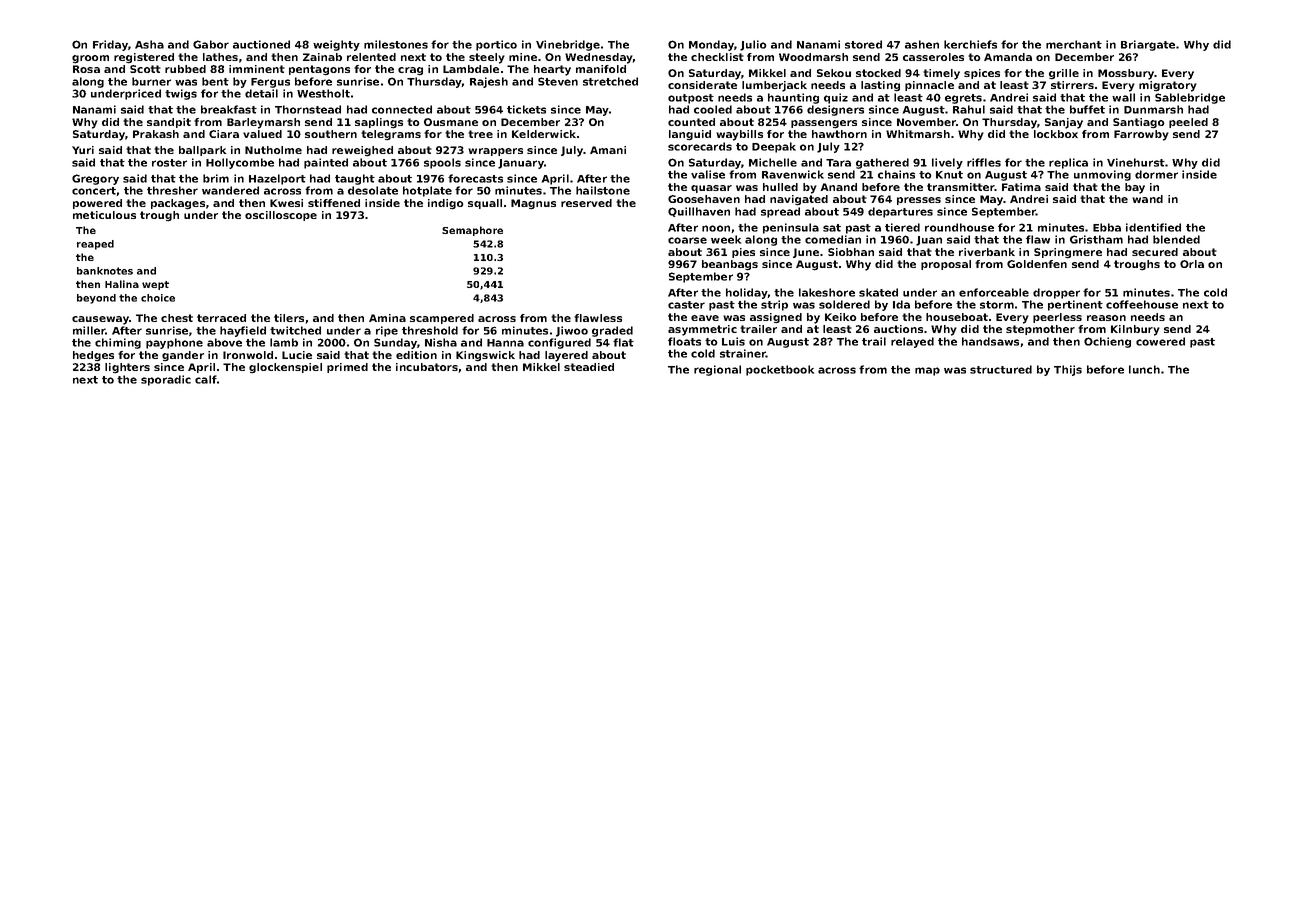 This page has height=924, width=1308. Describe the element at coordinates (568, 45) in the page. I see `Vinebridge` at that location.
